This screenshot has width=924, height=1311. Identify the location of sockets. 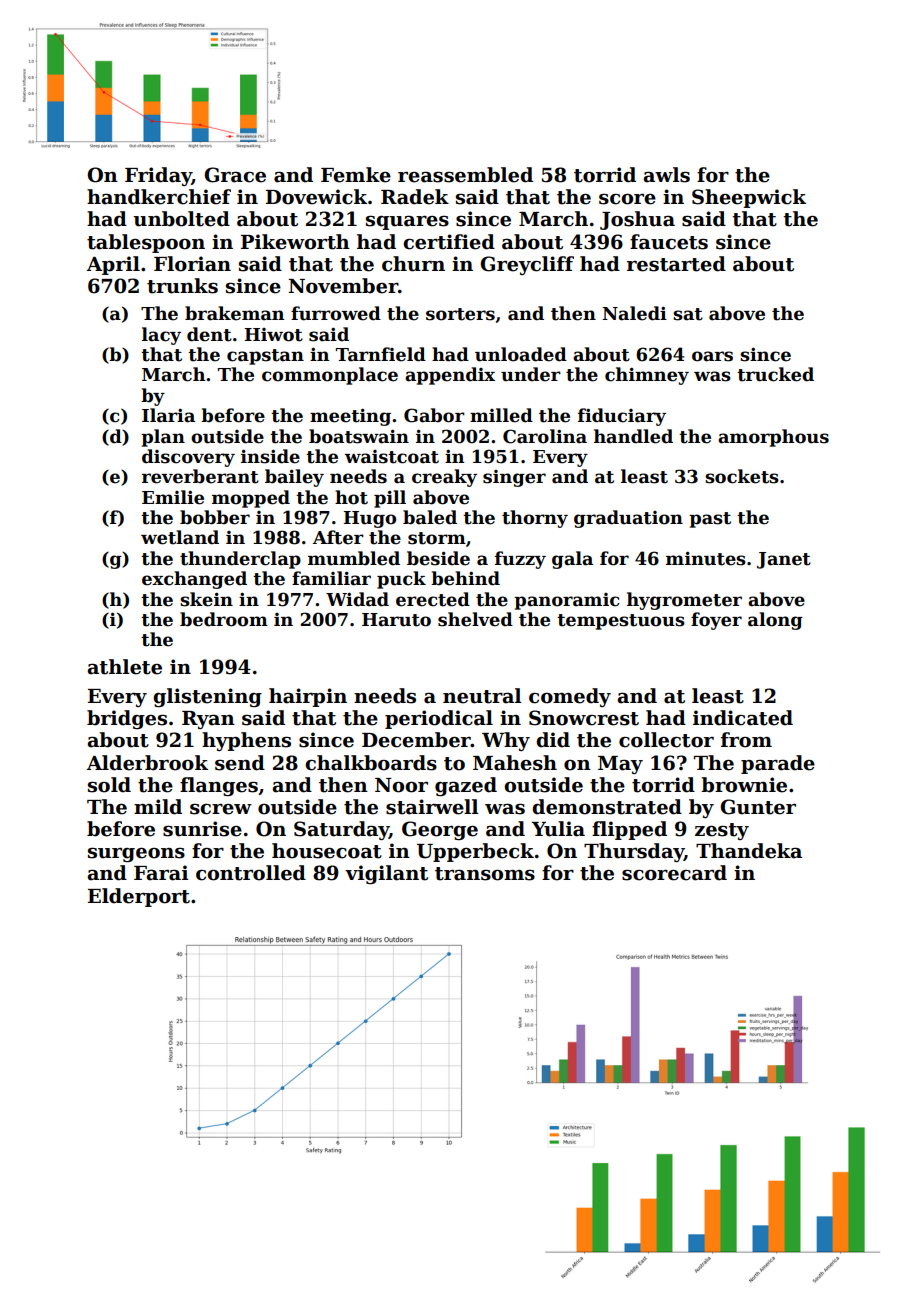
(742, 476).
